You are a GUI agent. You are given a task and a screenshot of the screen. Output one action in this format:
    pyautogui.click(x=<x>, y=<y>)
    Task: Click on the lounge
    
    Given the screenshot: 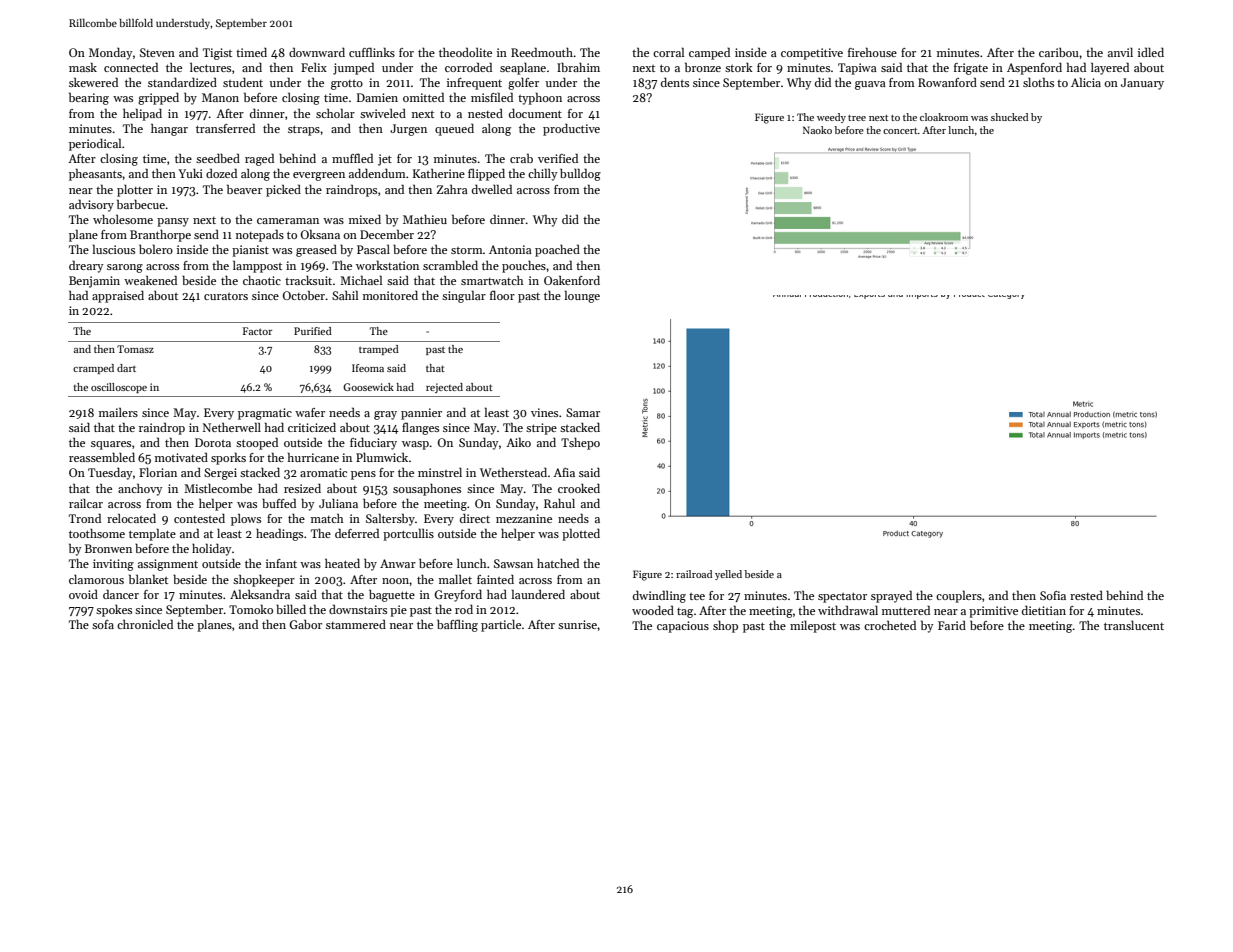 What is the action you would take?
    pyautogui.click(x=582, y=296)
